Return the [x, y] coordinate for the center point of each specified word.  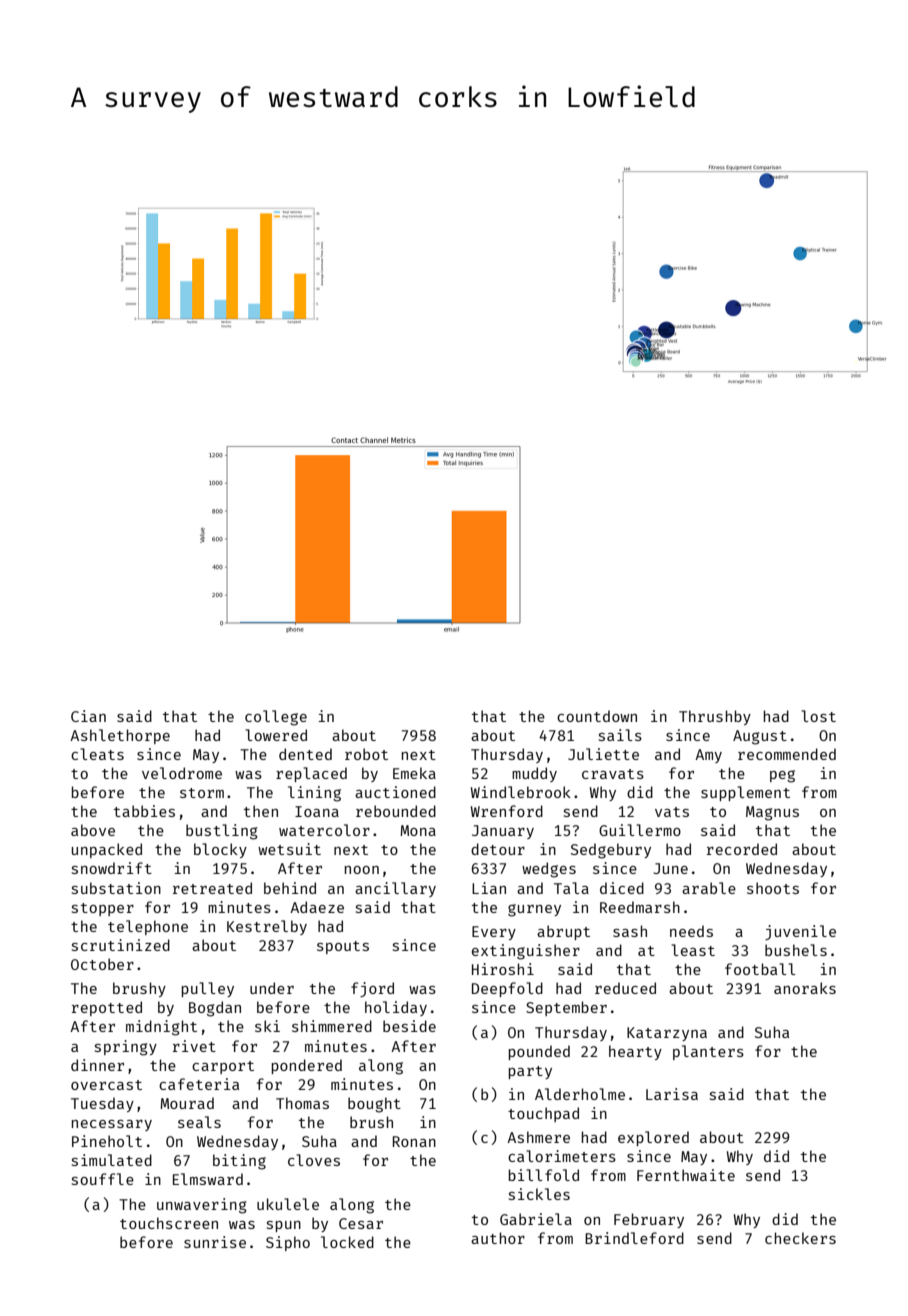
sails [620, 735]
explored [653, 1138]
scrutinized [121, 945]
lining [314, 794]
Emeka [414, 773]
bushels [796, 950]
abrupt [563, 932]
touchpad [543, 1114]
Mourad [187, 1103]
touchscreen [169, 1223]
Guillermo [640, 830]
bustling [221, 832]
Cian [88, 716]
